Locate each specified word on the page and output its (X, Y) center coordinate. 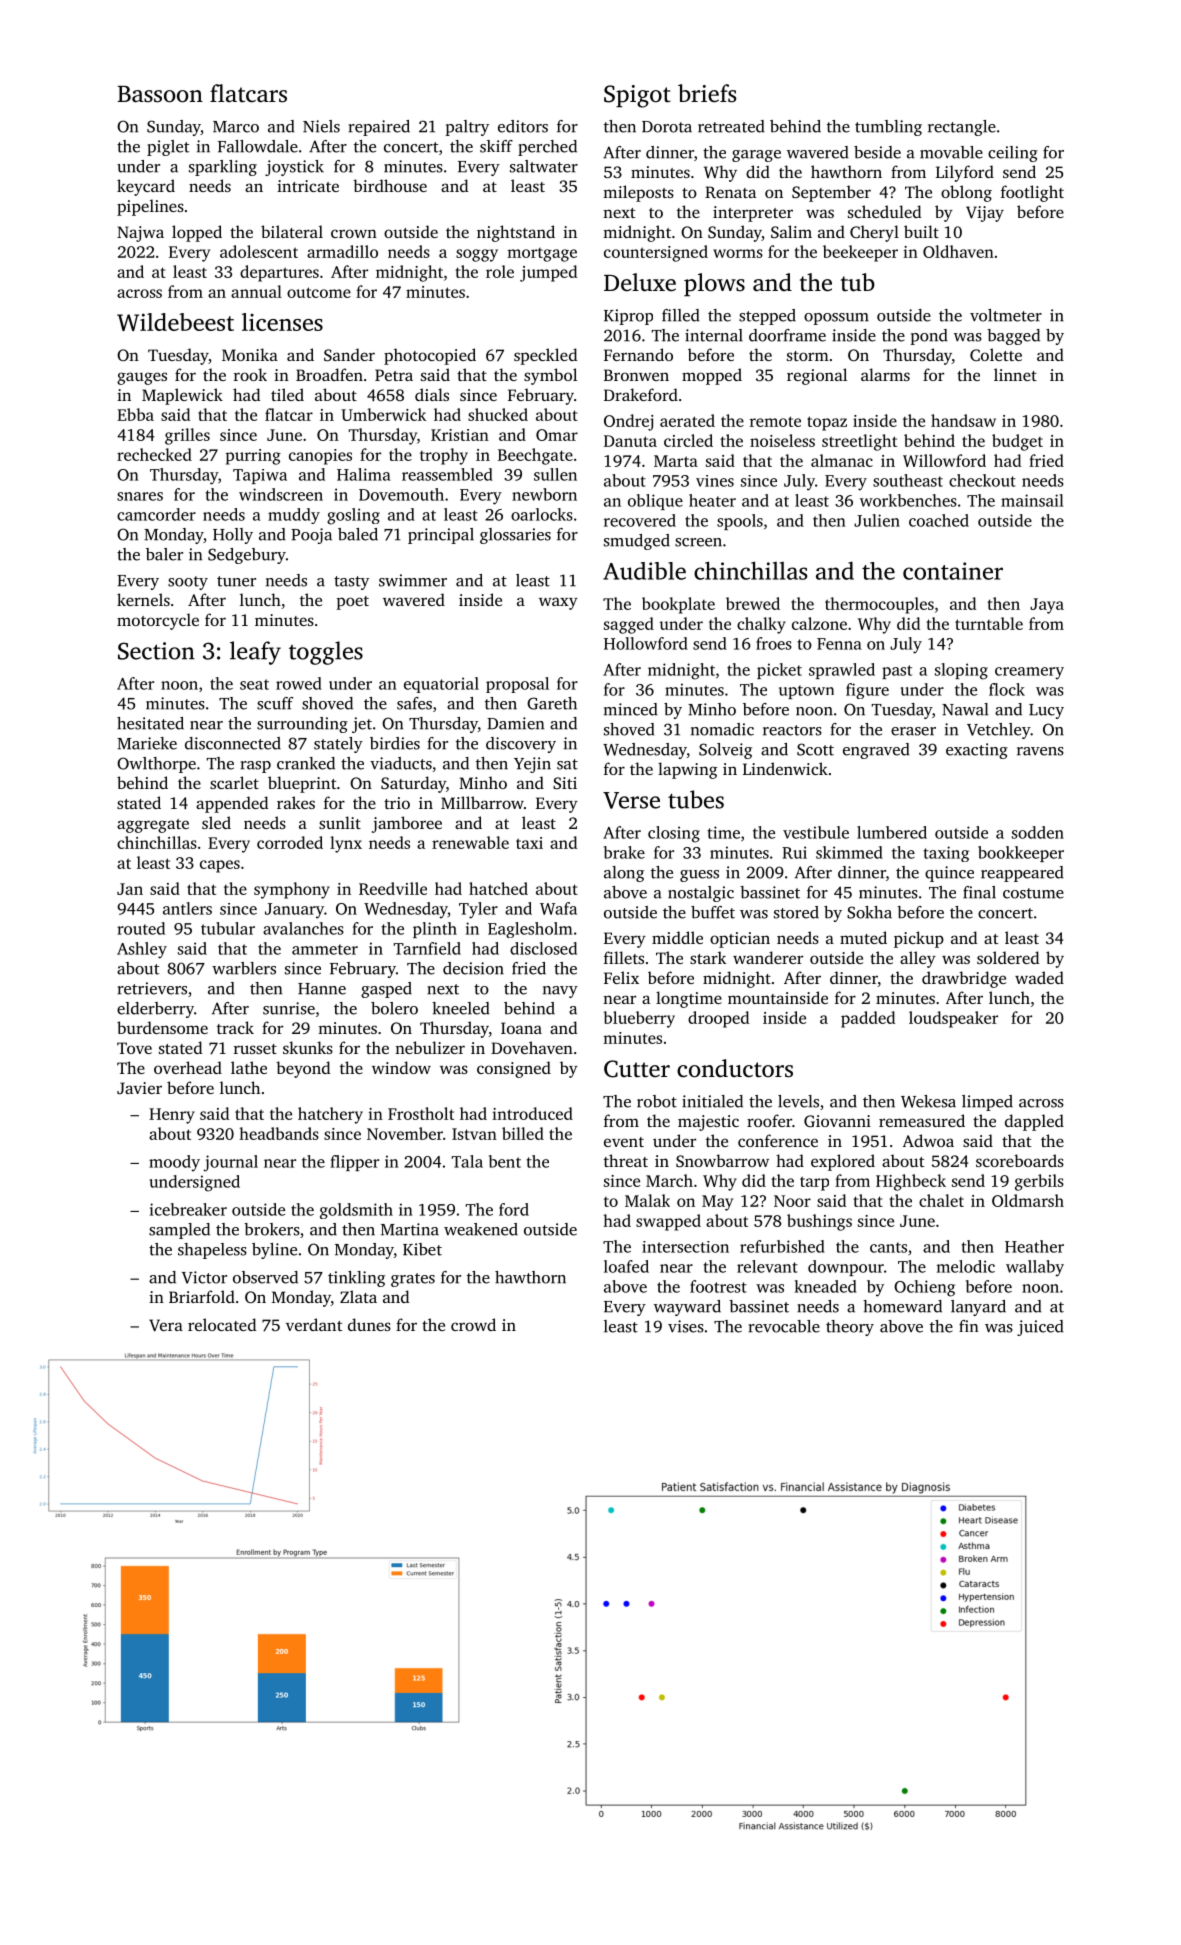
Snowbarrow (722, 1160)
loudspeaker (953, 1019)
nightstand (516, 233)
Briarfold (202, 1296)
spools (740, 522)
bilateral (292, 231)
